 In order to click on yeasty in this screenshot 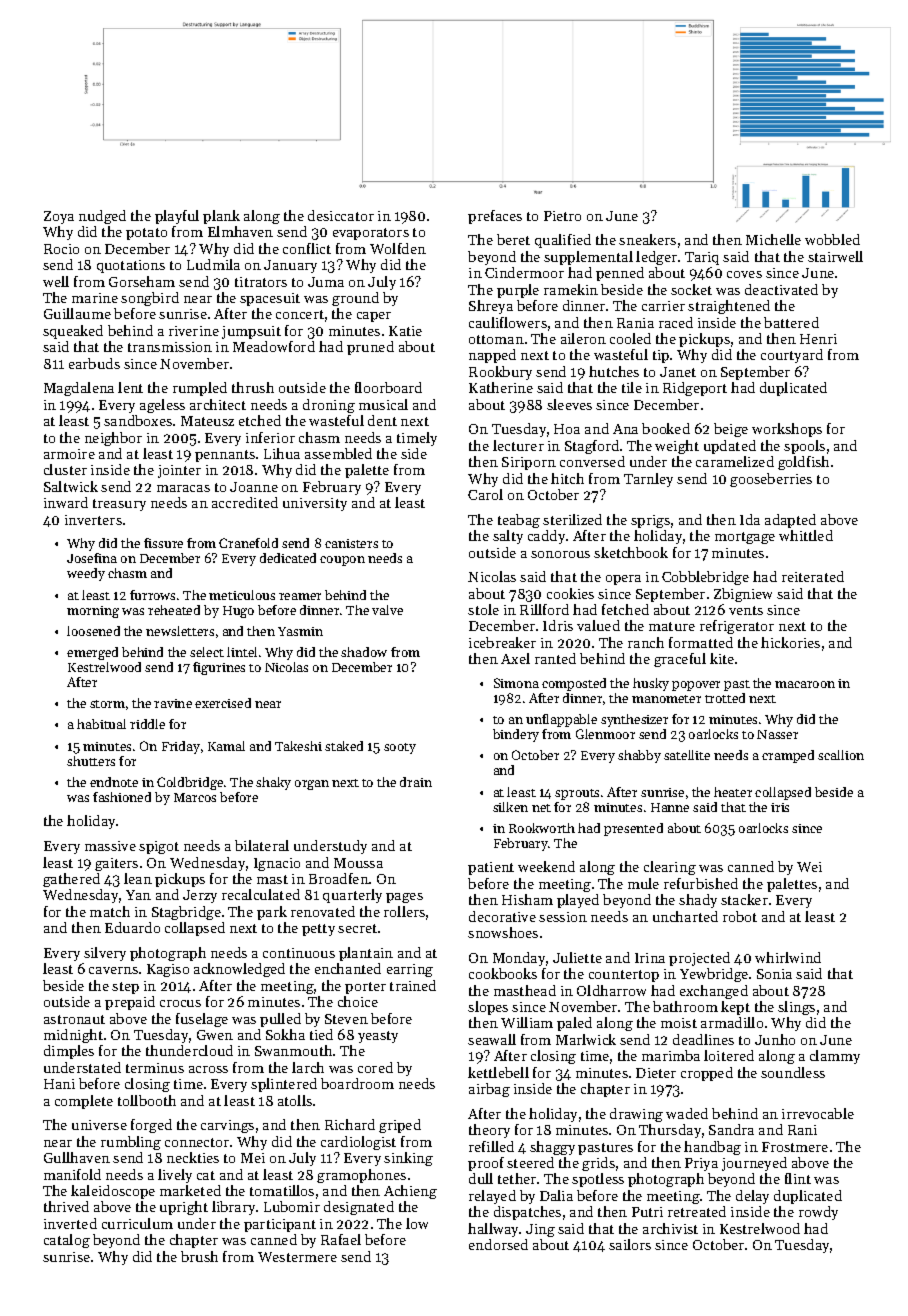, I will do `click(378, 1037)`.
